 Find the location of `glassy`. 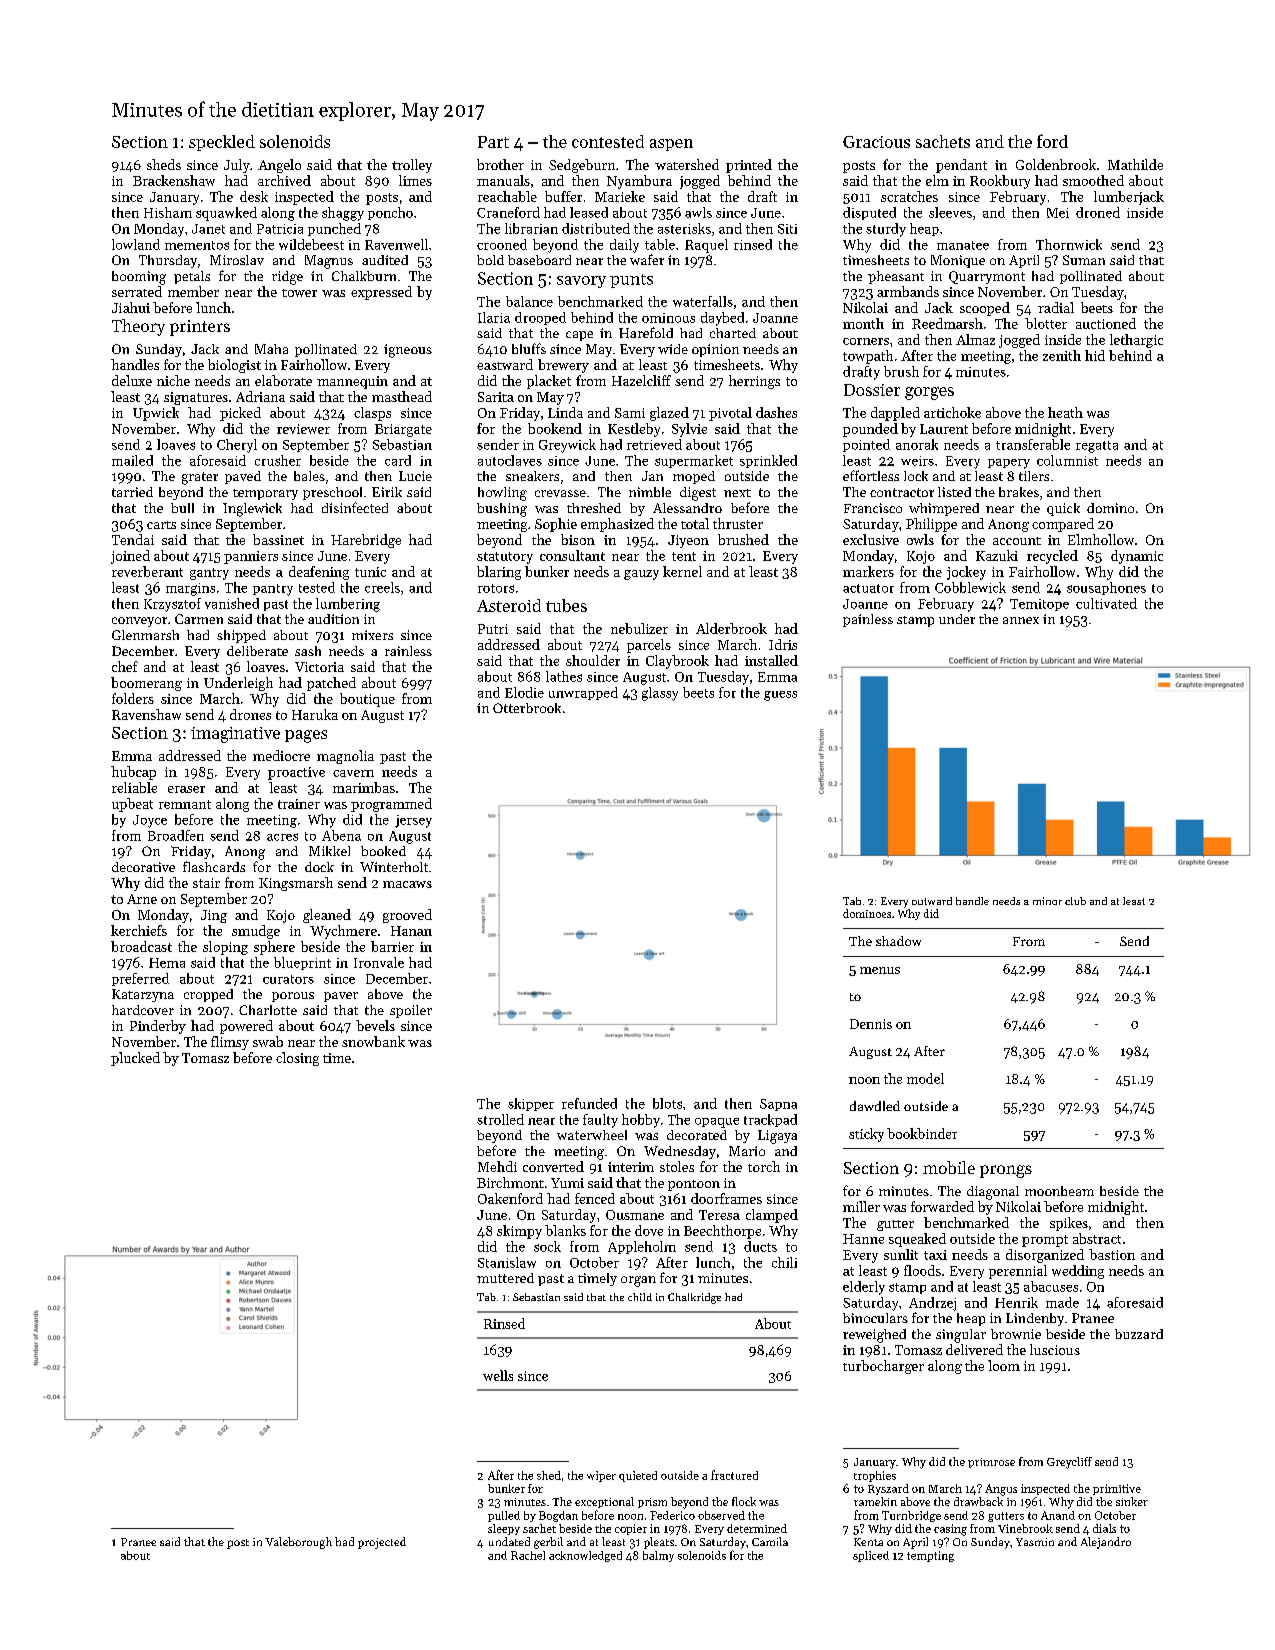

glassy is located at coordinates (660, 694).
